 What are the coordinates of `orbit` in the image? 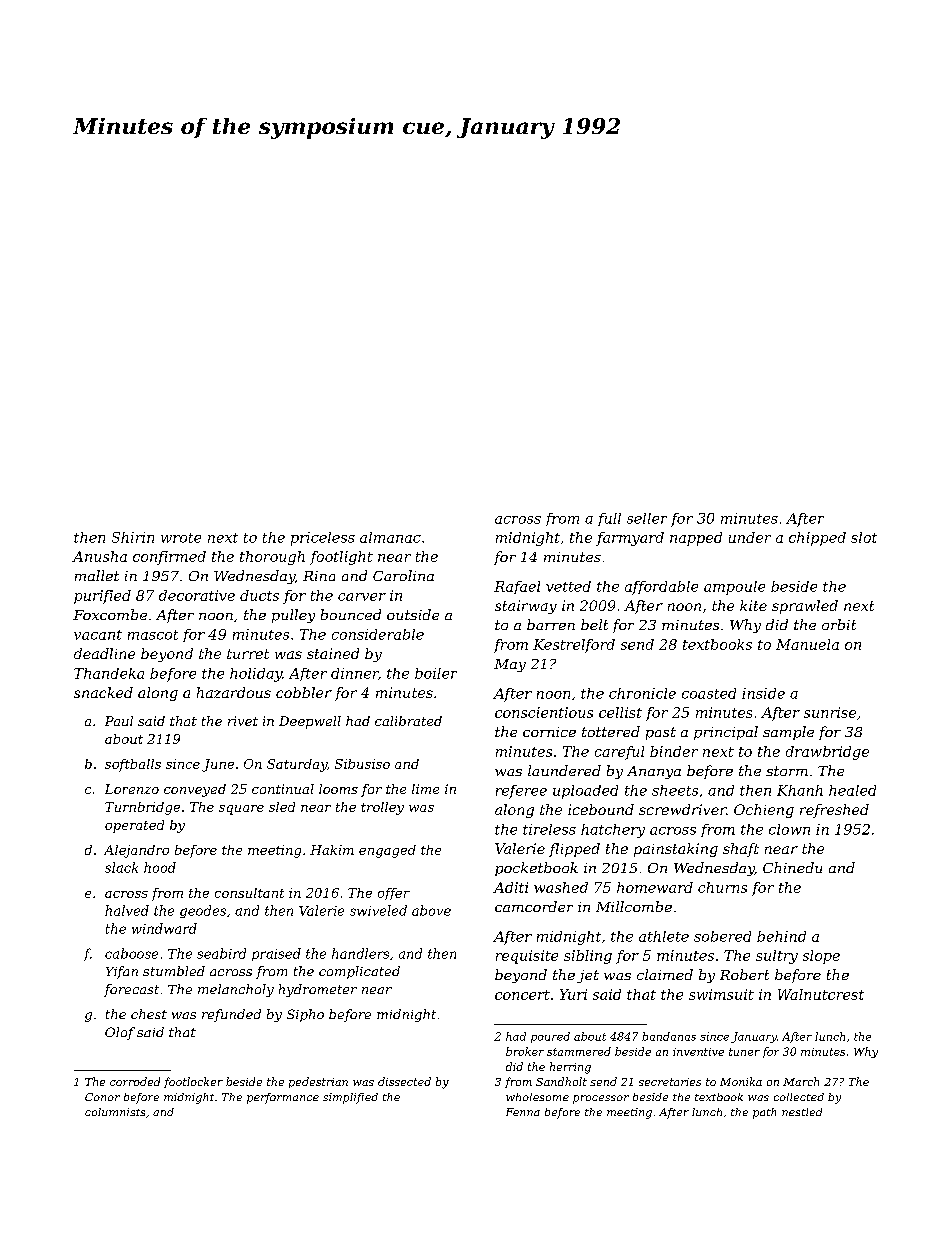 It's located at (839, 624).
